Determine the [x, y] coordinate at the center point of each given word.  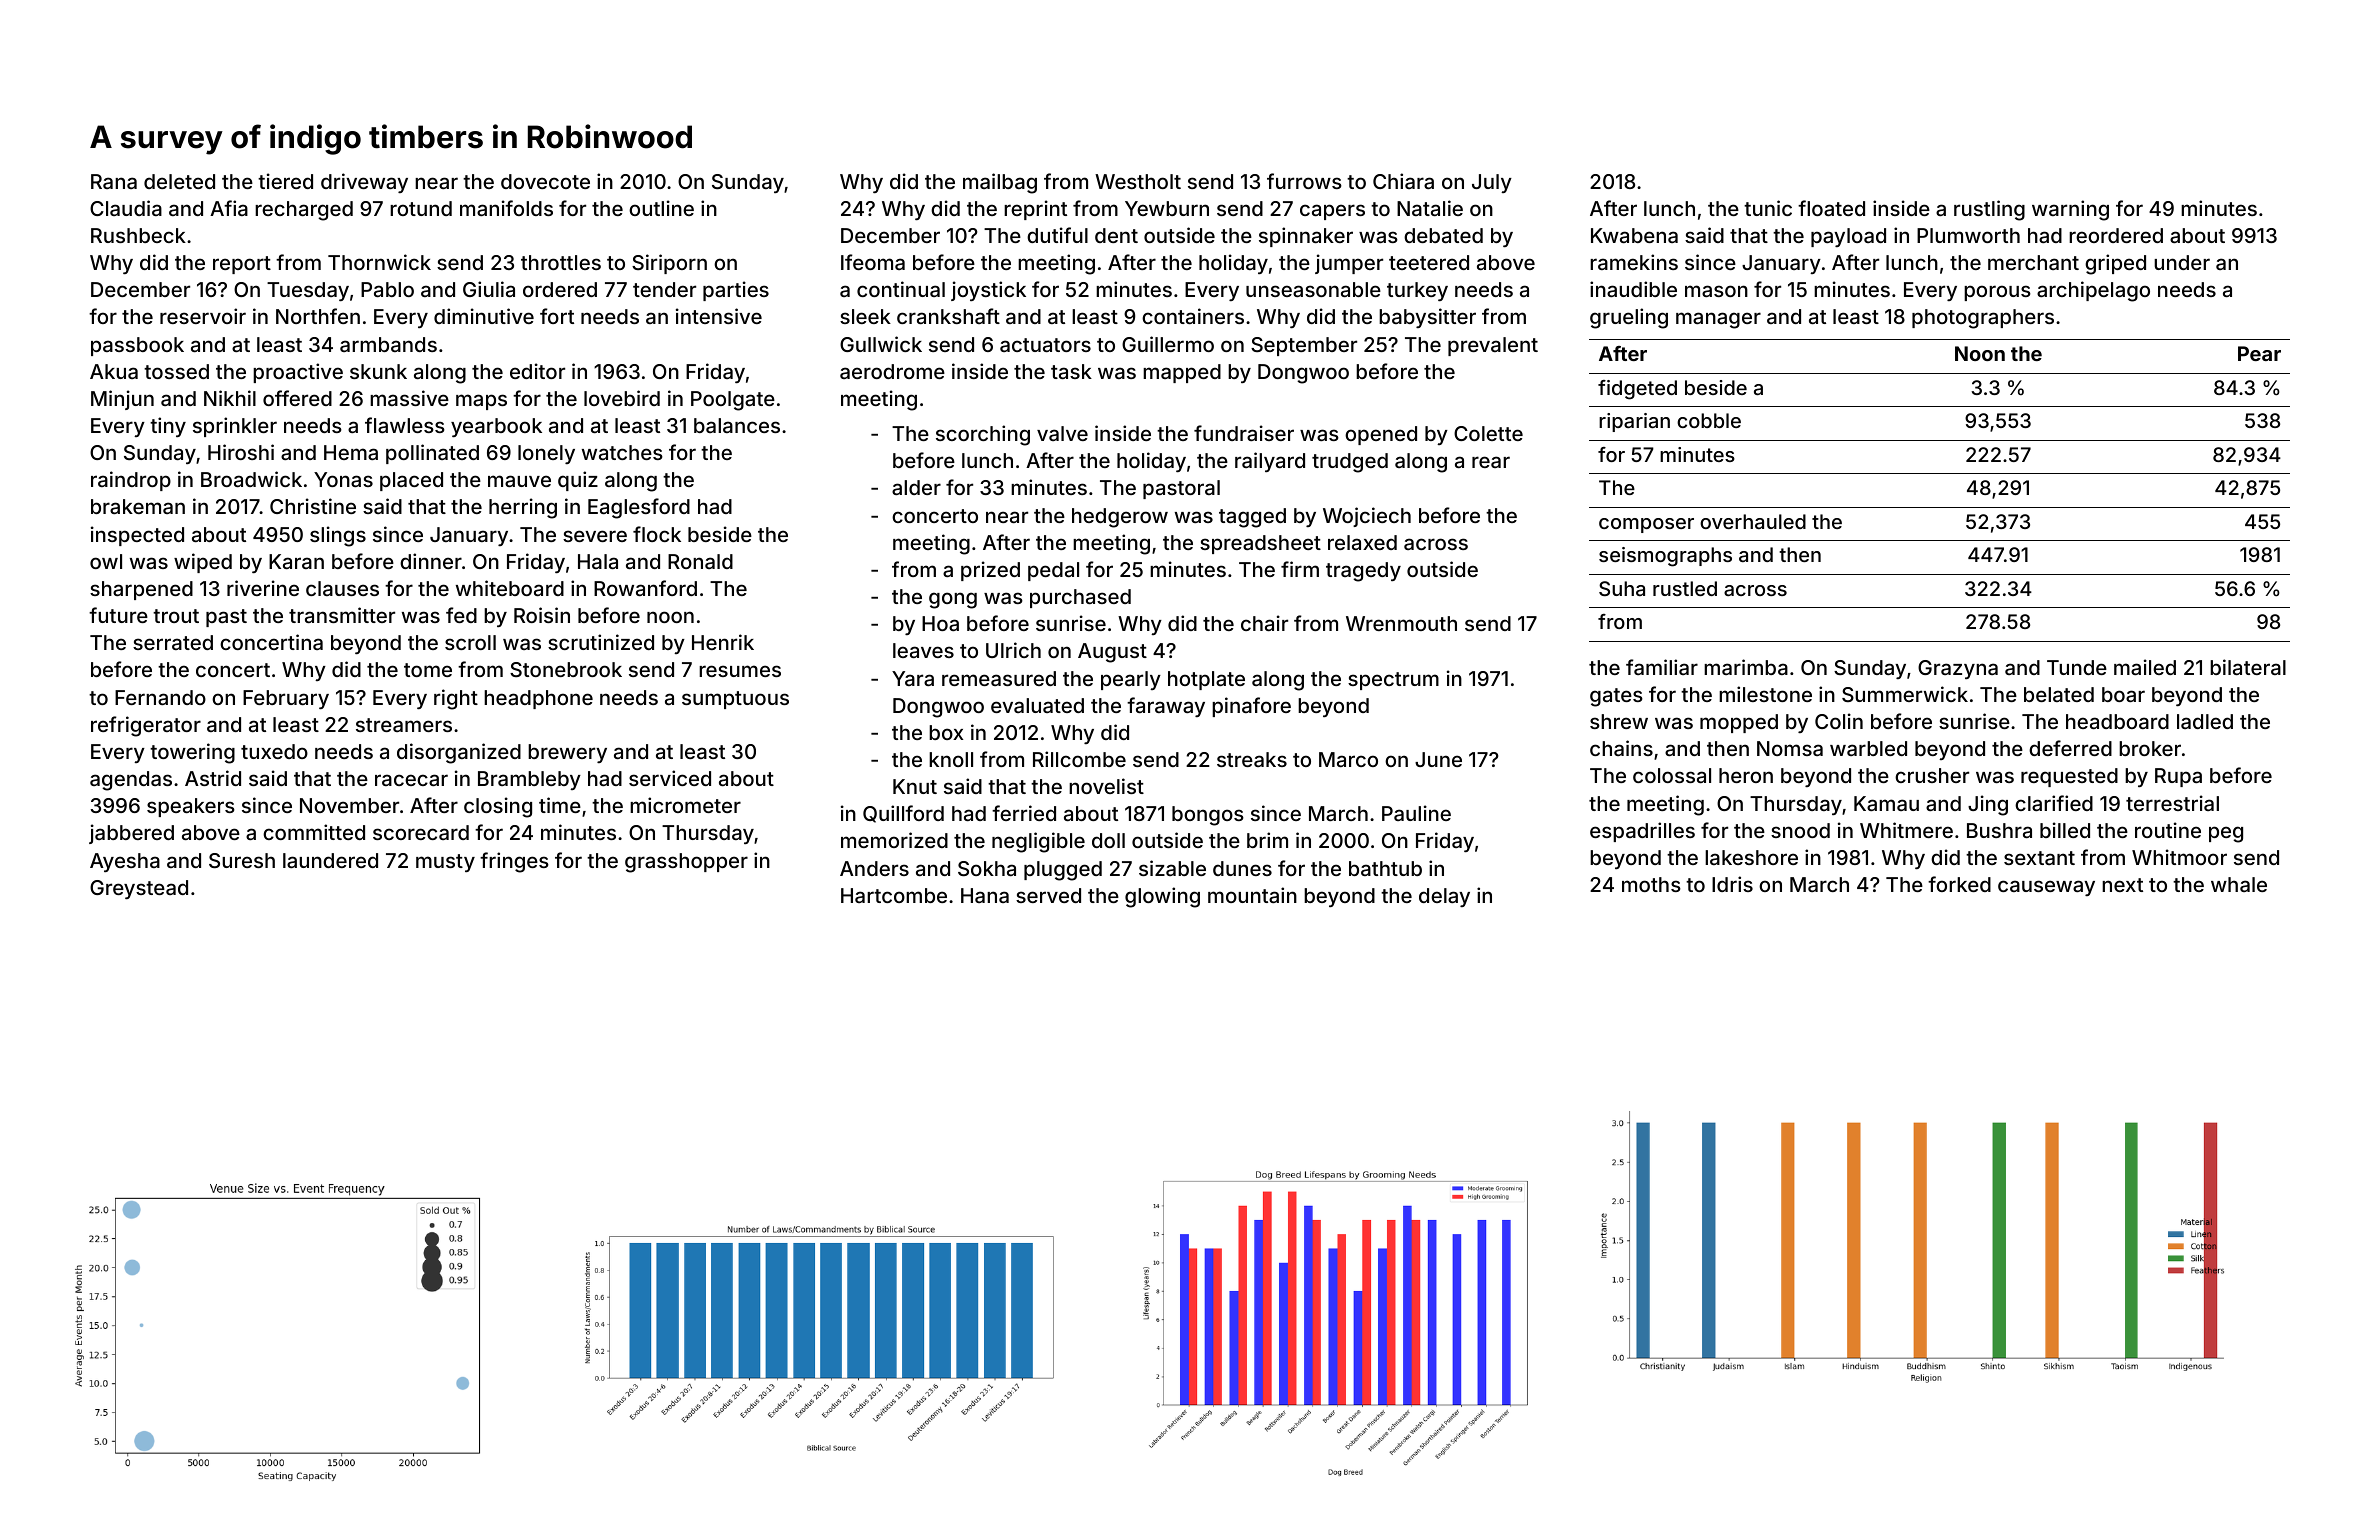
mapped [1182, 373]
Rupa [2178, 777]
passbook [137, 346]
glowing [1162, 897]
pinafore [1251, 707]
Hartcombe [894, 895]
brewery [567, 753]
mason [1716, 291]
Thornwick [379, 262]
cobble [1709, 420]
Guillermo [1168, 344]
